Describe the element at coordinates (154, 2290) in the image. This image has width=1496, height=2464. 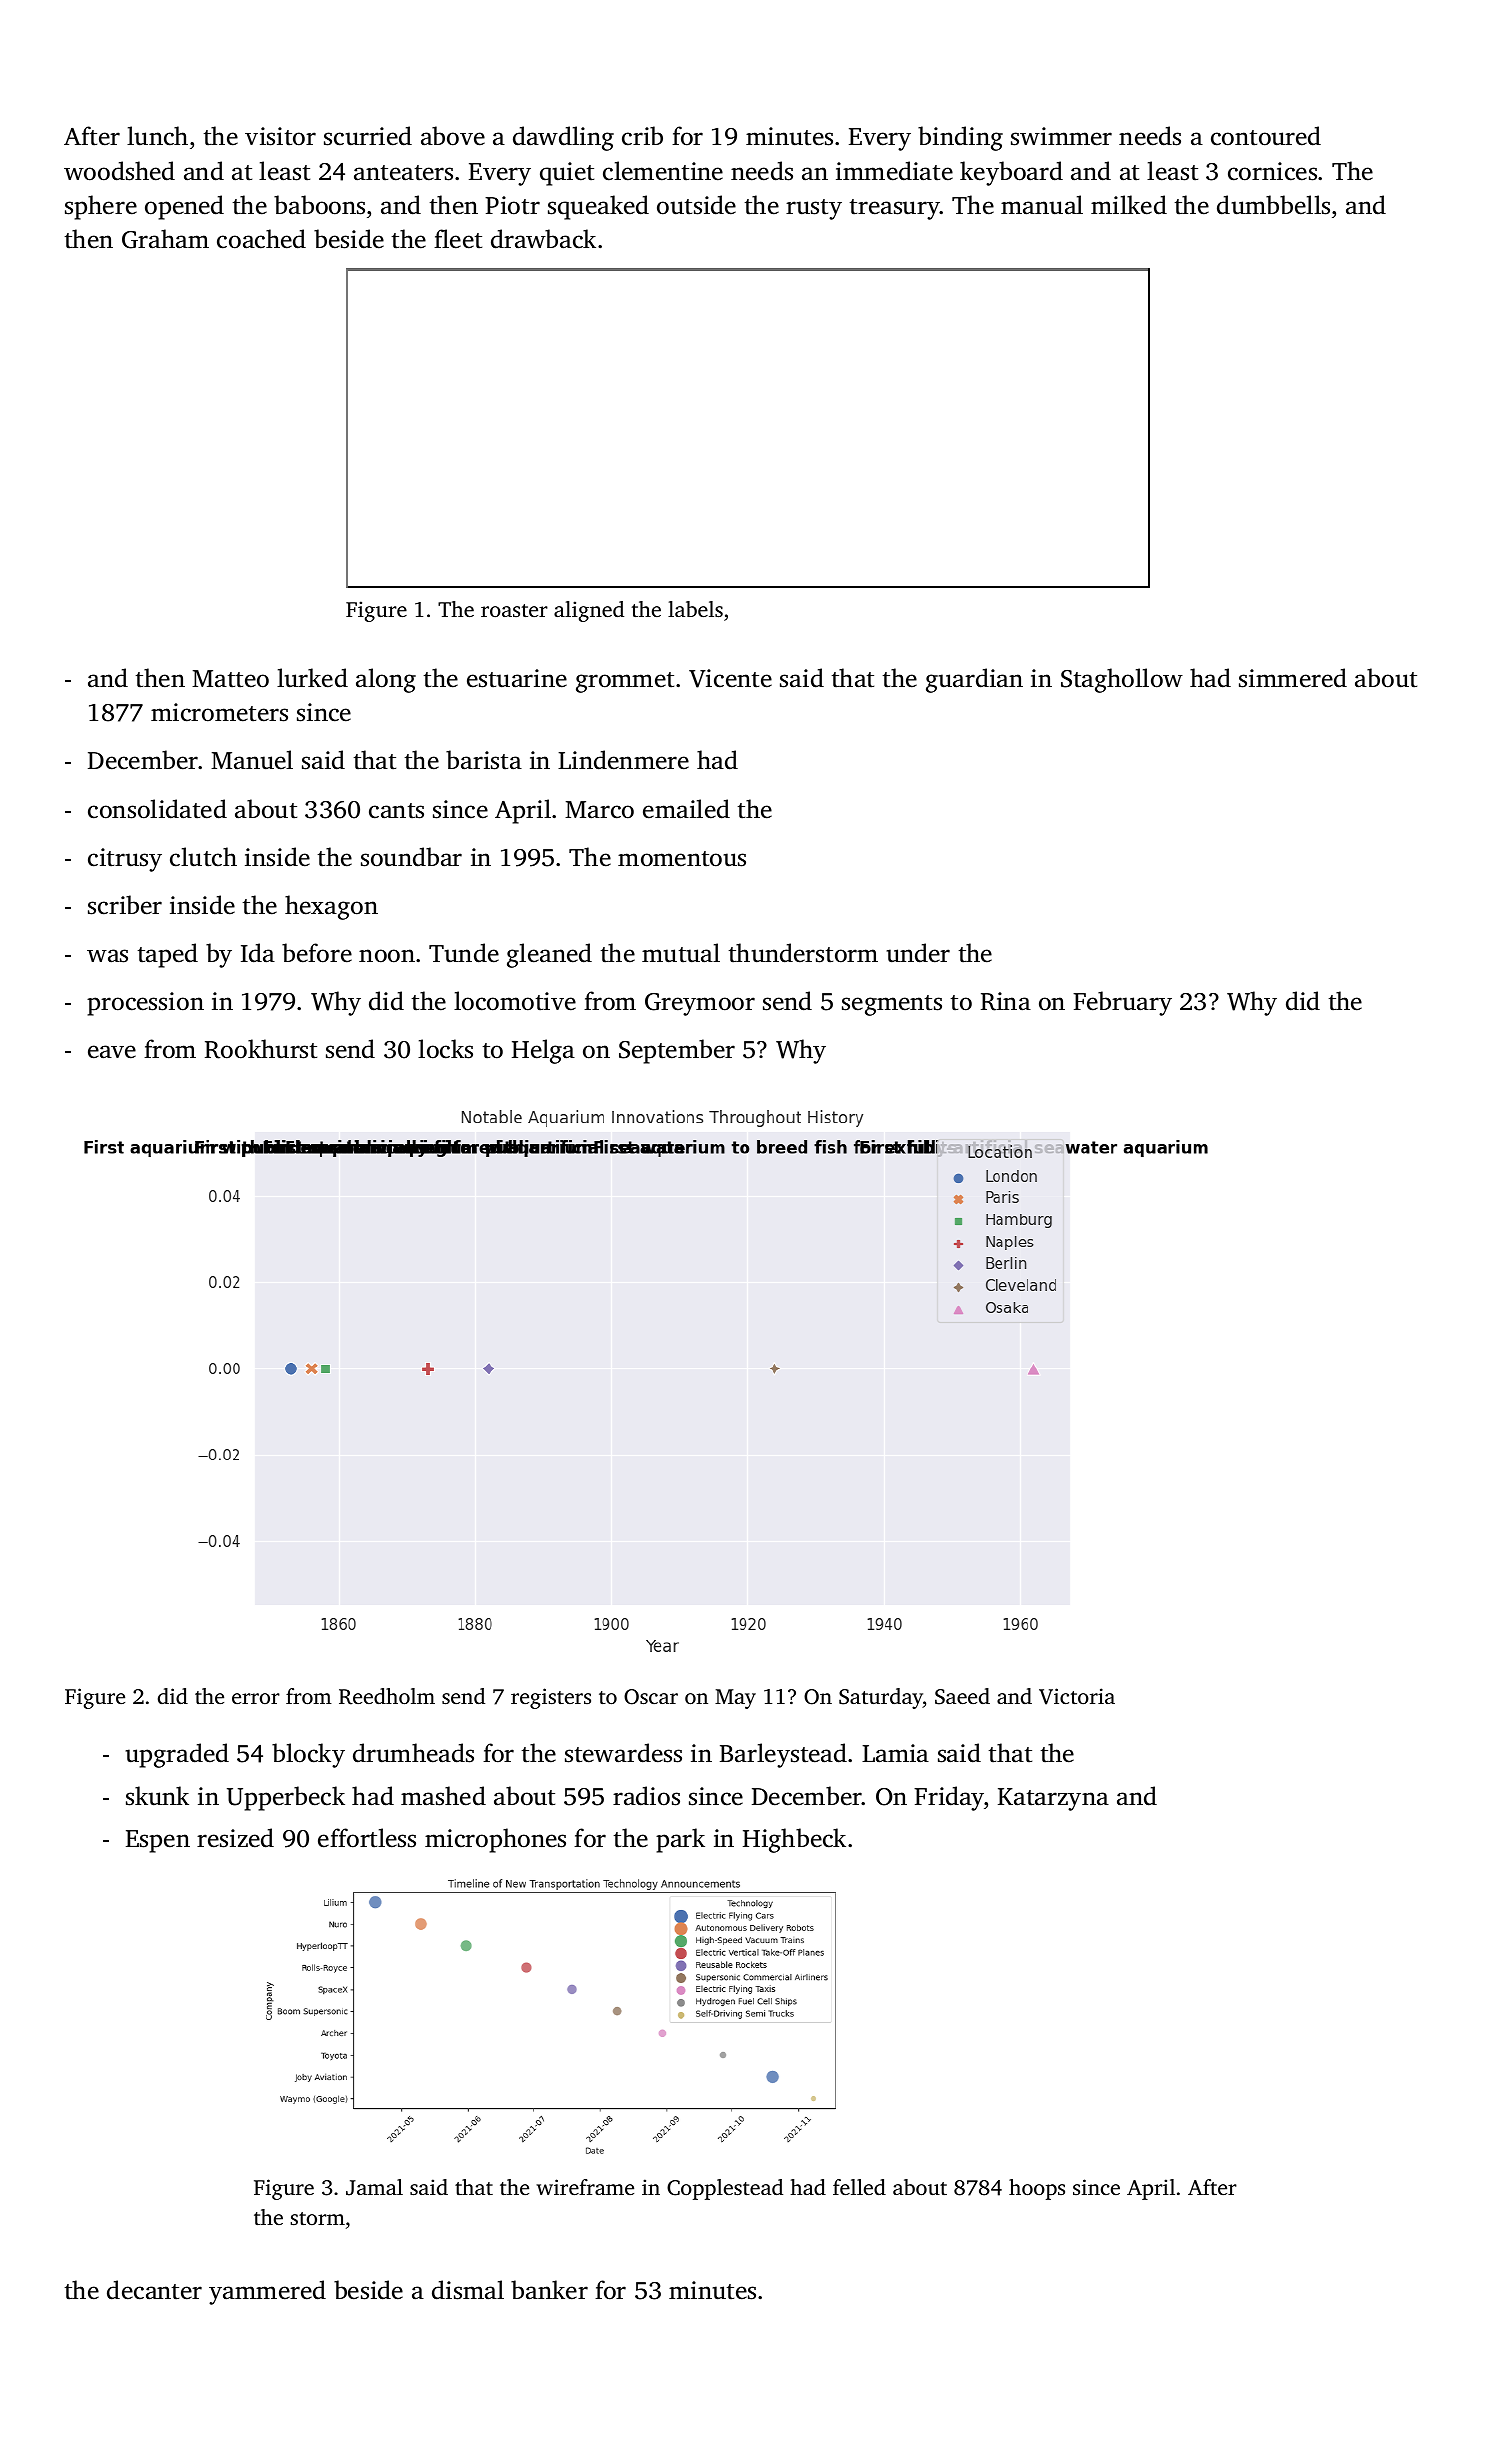
I see `decanter` at that location.
